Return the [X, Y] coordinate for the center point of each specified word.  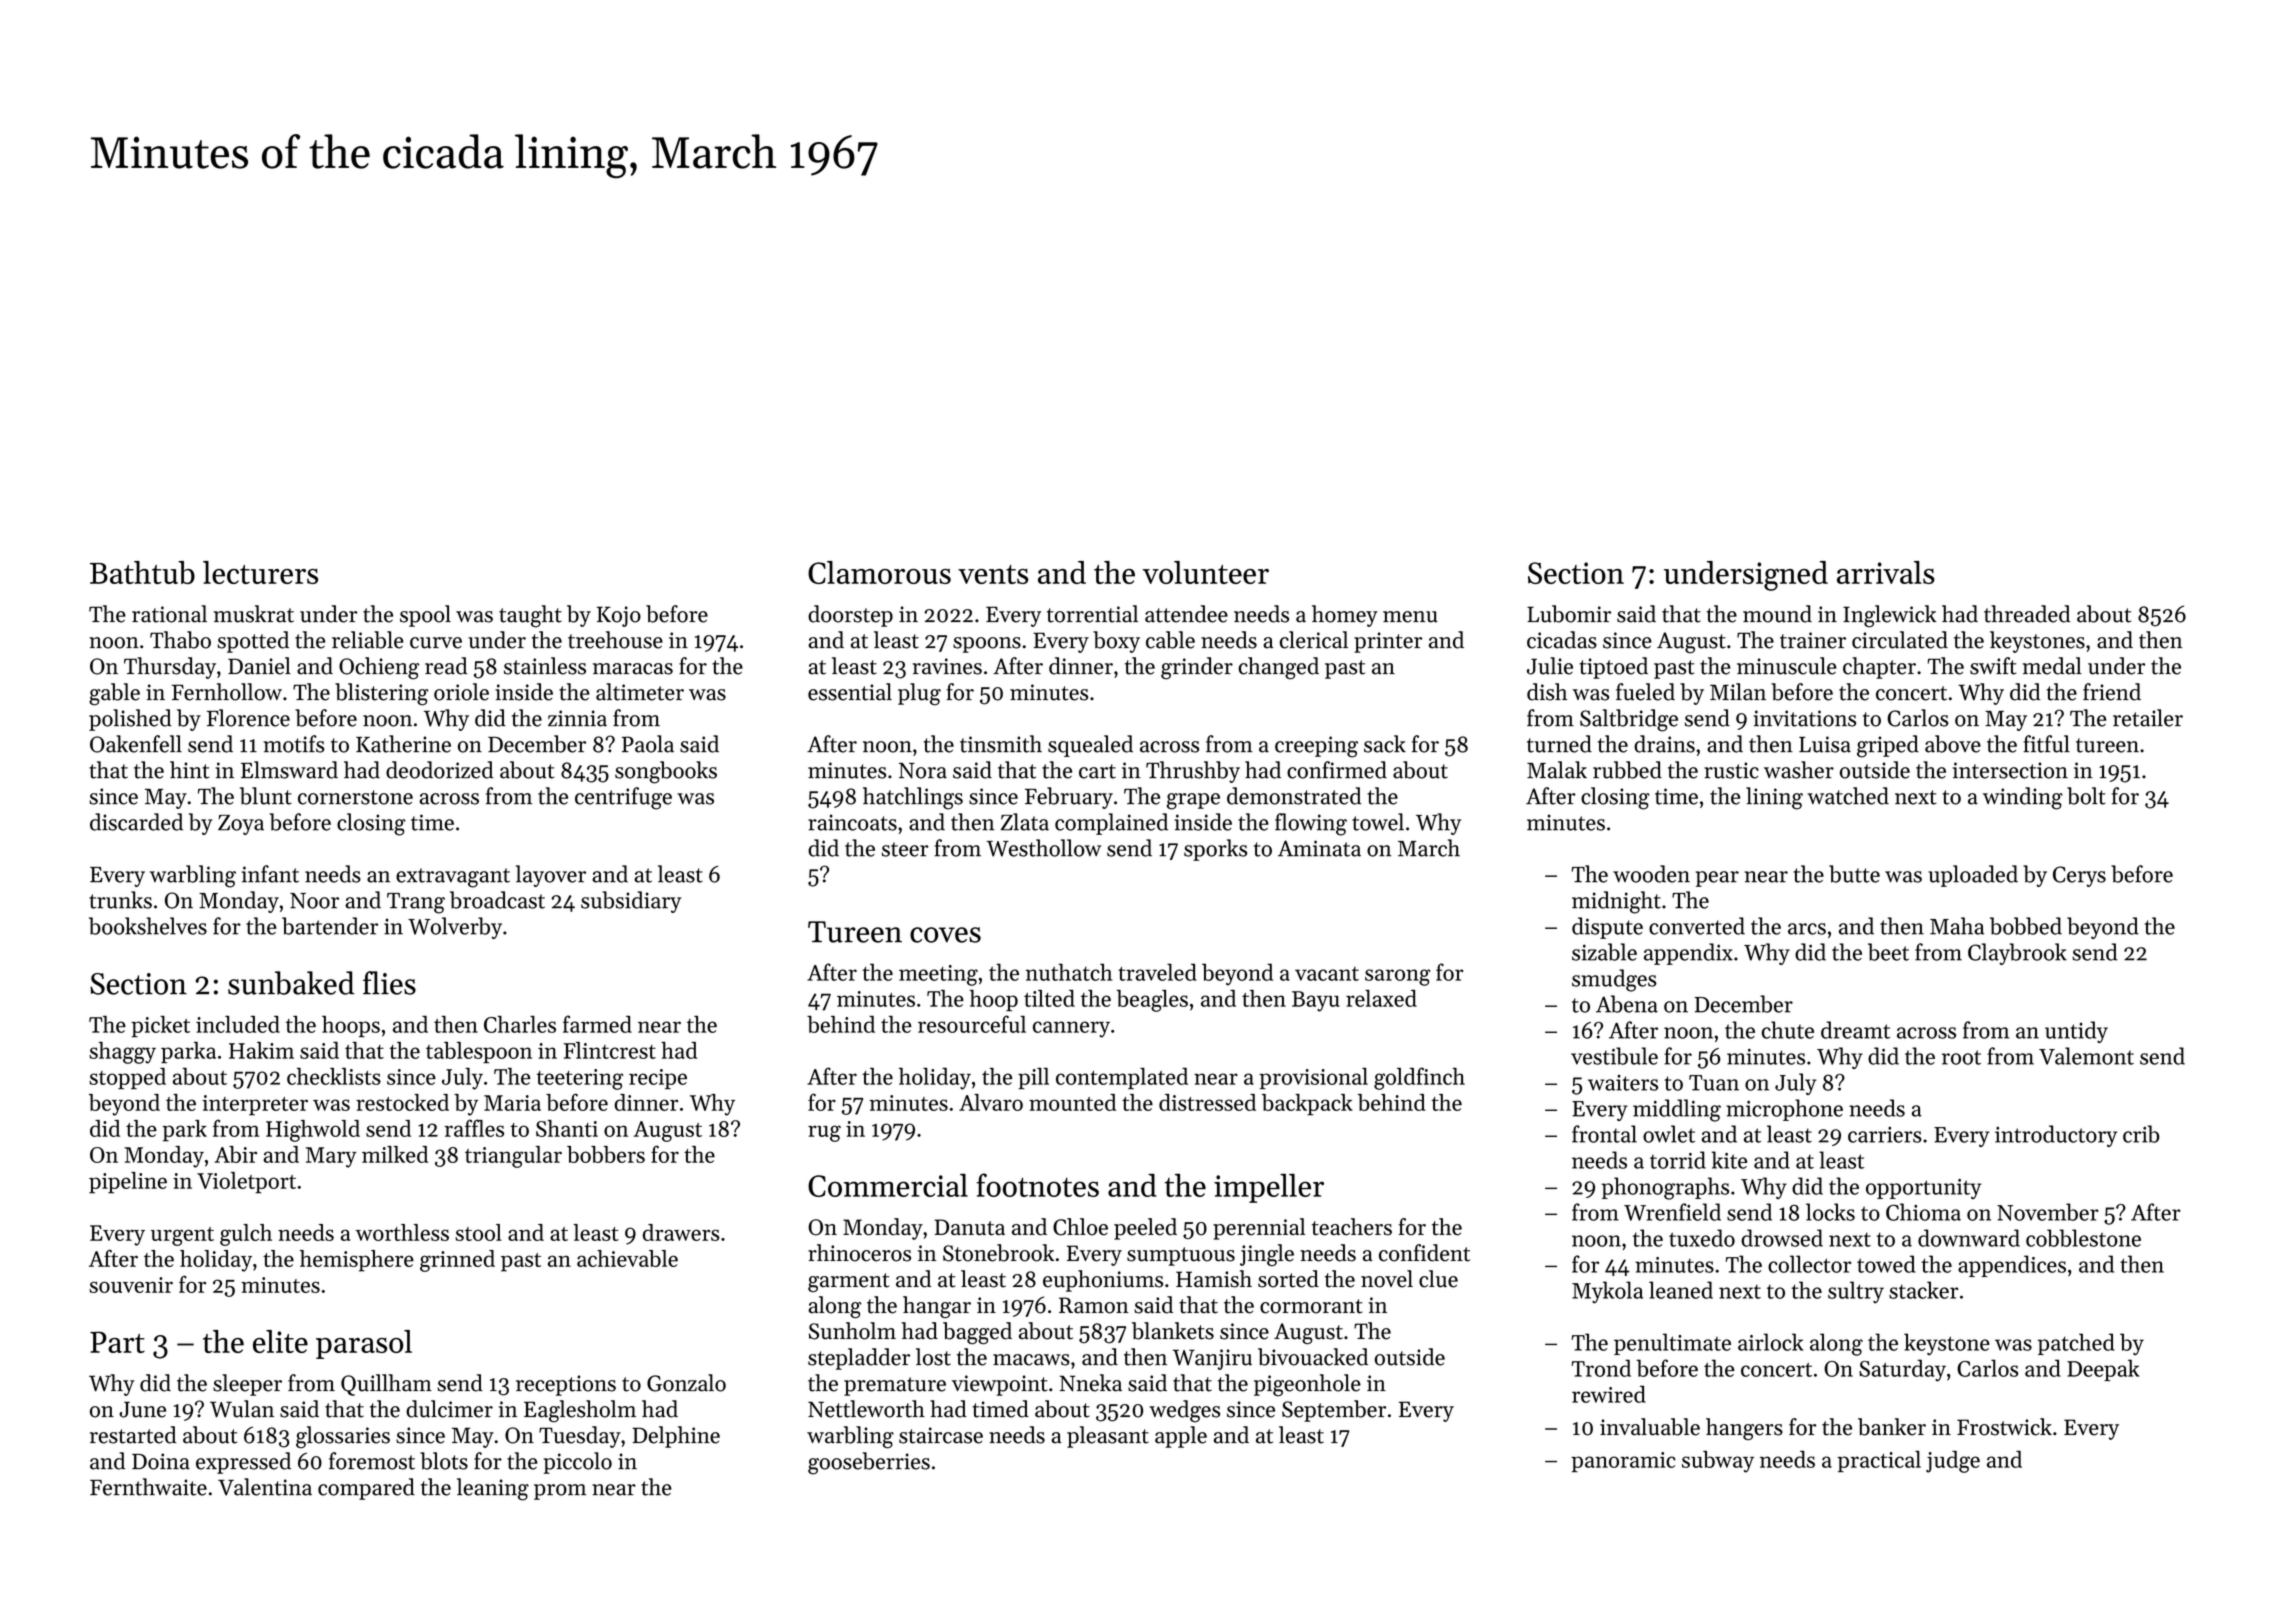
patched [2076, 1344]
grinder [1197, 668]
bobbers [606, 1154]
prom [560, 1492]
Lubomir [1569, 614]
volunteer [1206, 572]
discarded [136, 822]
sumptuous [1181, 1256]
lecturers [260, 572]
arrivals [1886, 572]
